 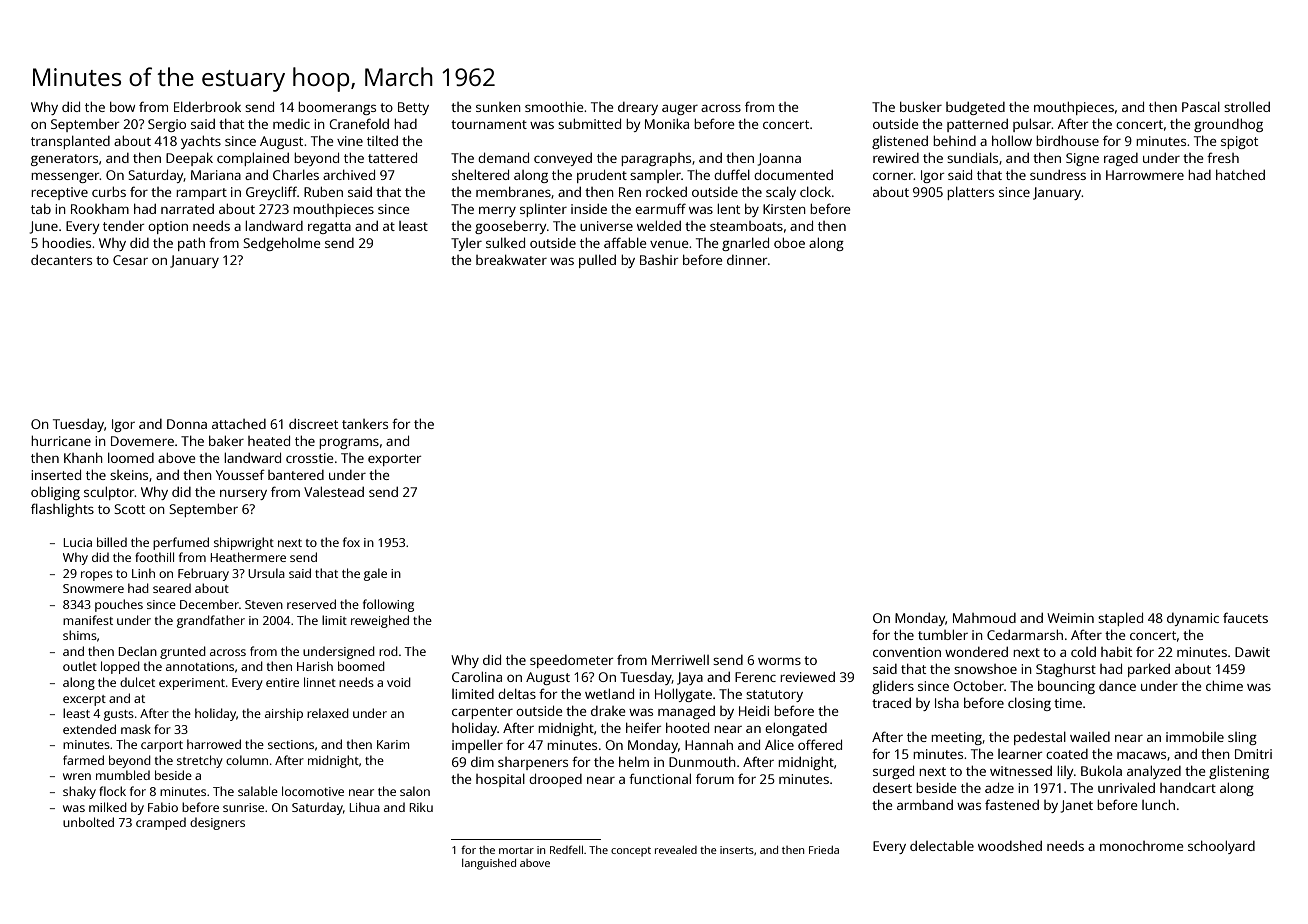 What do you see at coordinates (566, 849) in the document?
I see `Redfell` at bounding box center [566, 849].
